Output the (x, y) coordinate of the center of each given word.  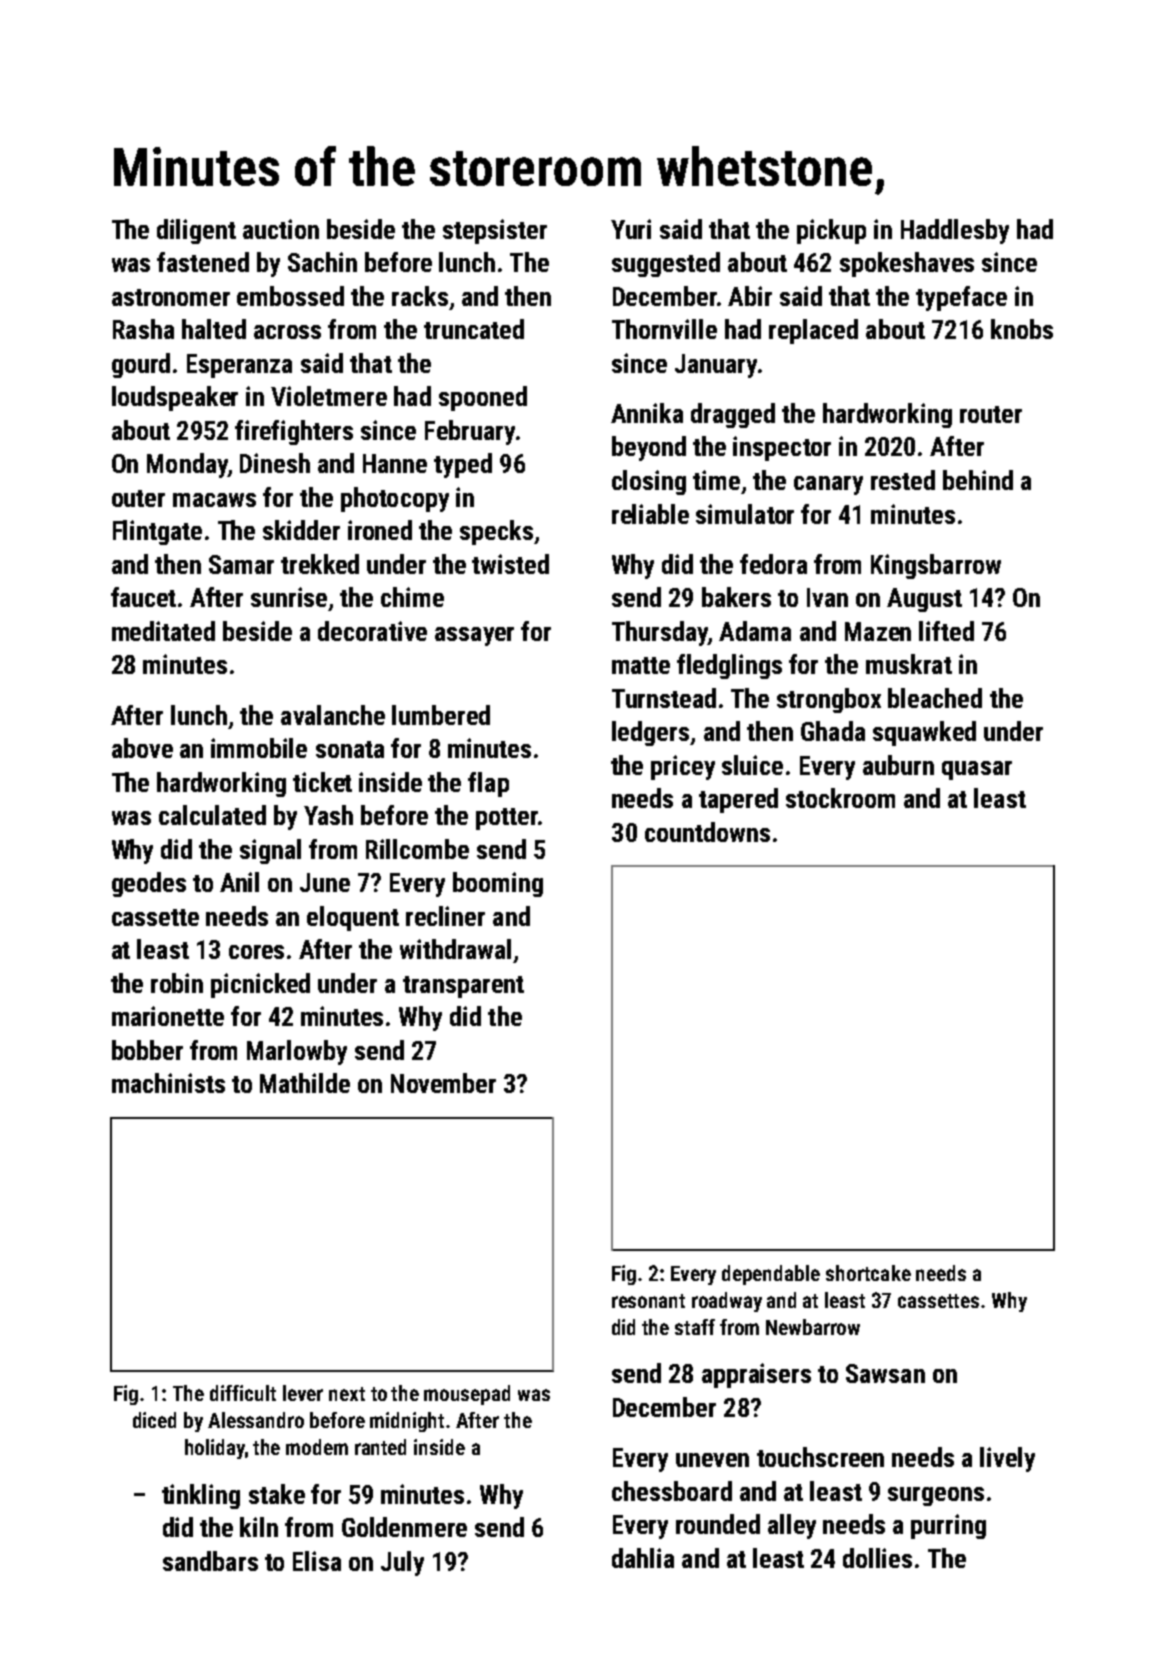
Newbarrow (813, 1327)
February (470, 432)
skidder (301, 530)
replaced (813, 331)
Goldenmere (404, 1527)
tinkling (201, 1496)
